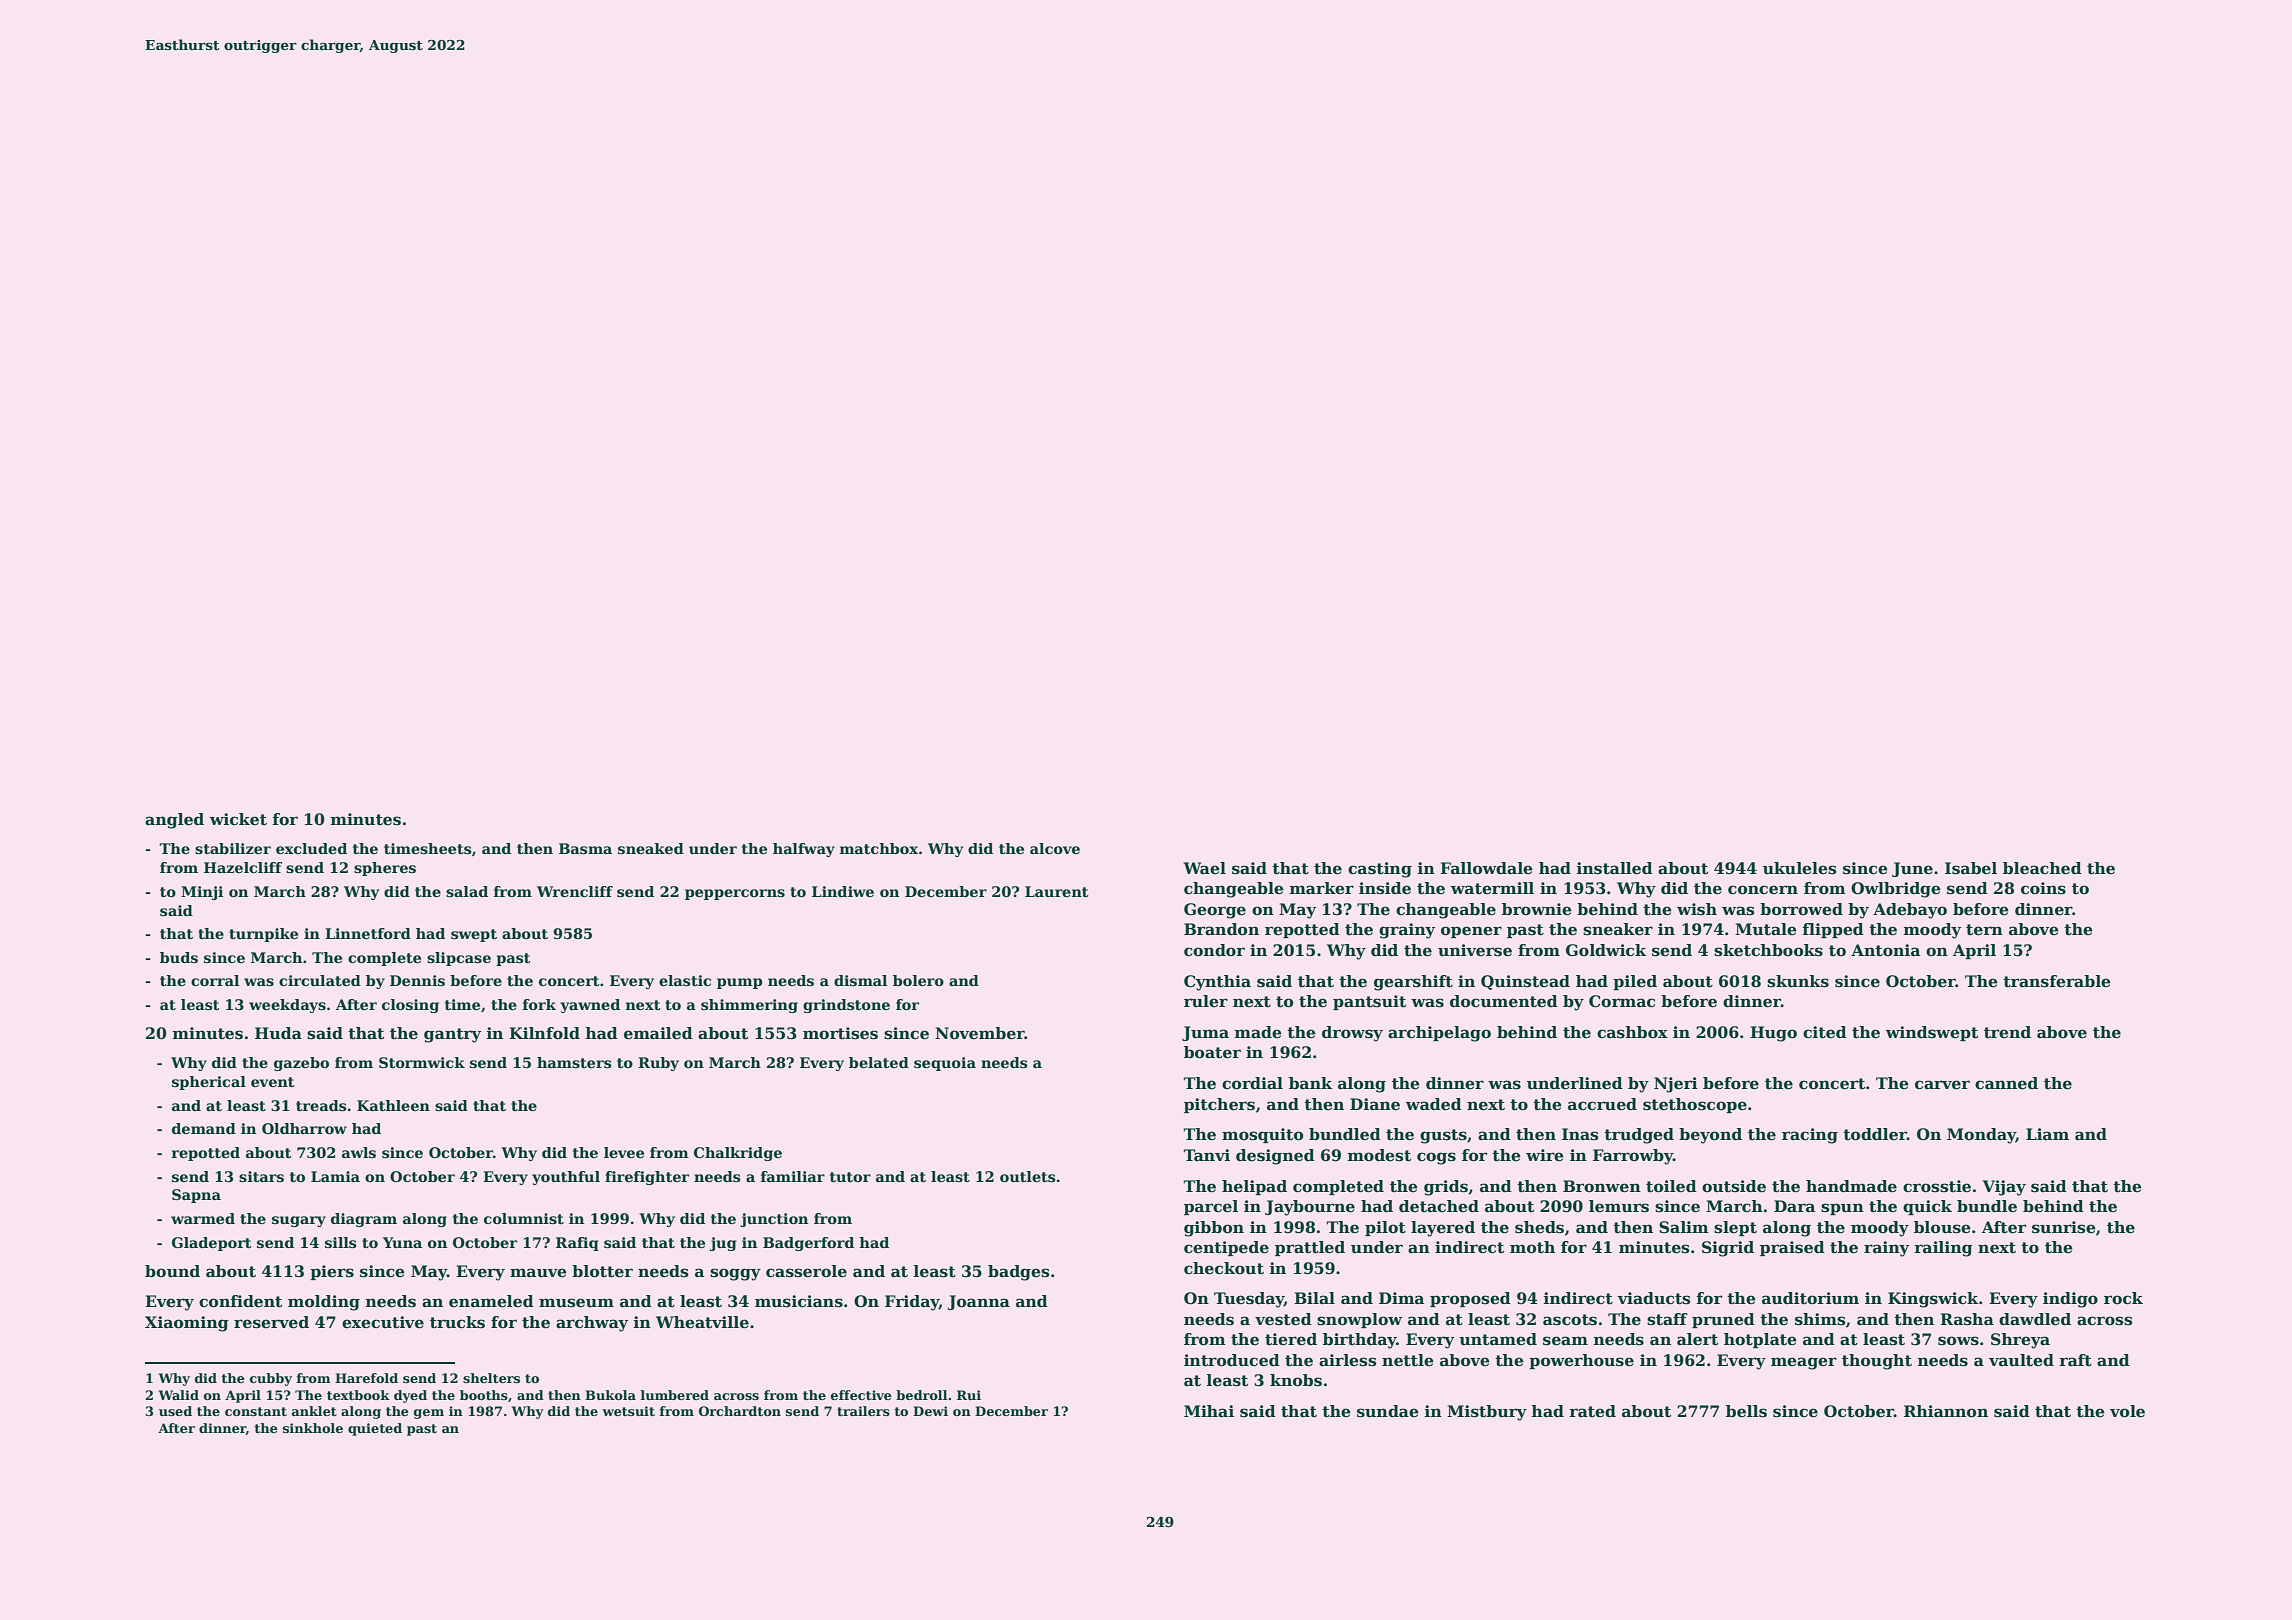 The image size is (2292, 1620). I want to click on Friday, so click(912, 1303).
